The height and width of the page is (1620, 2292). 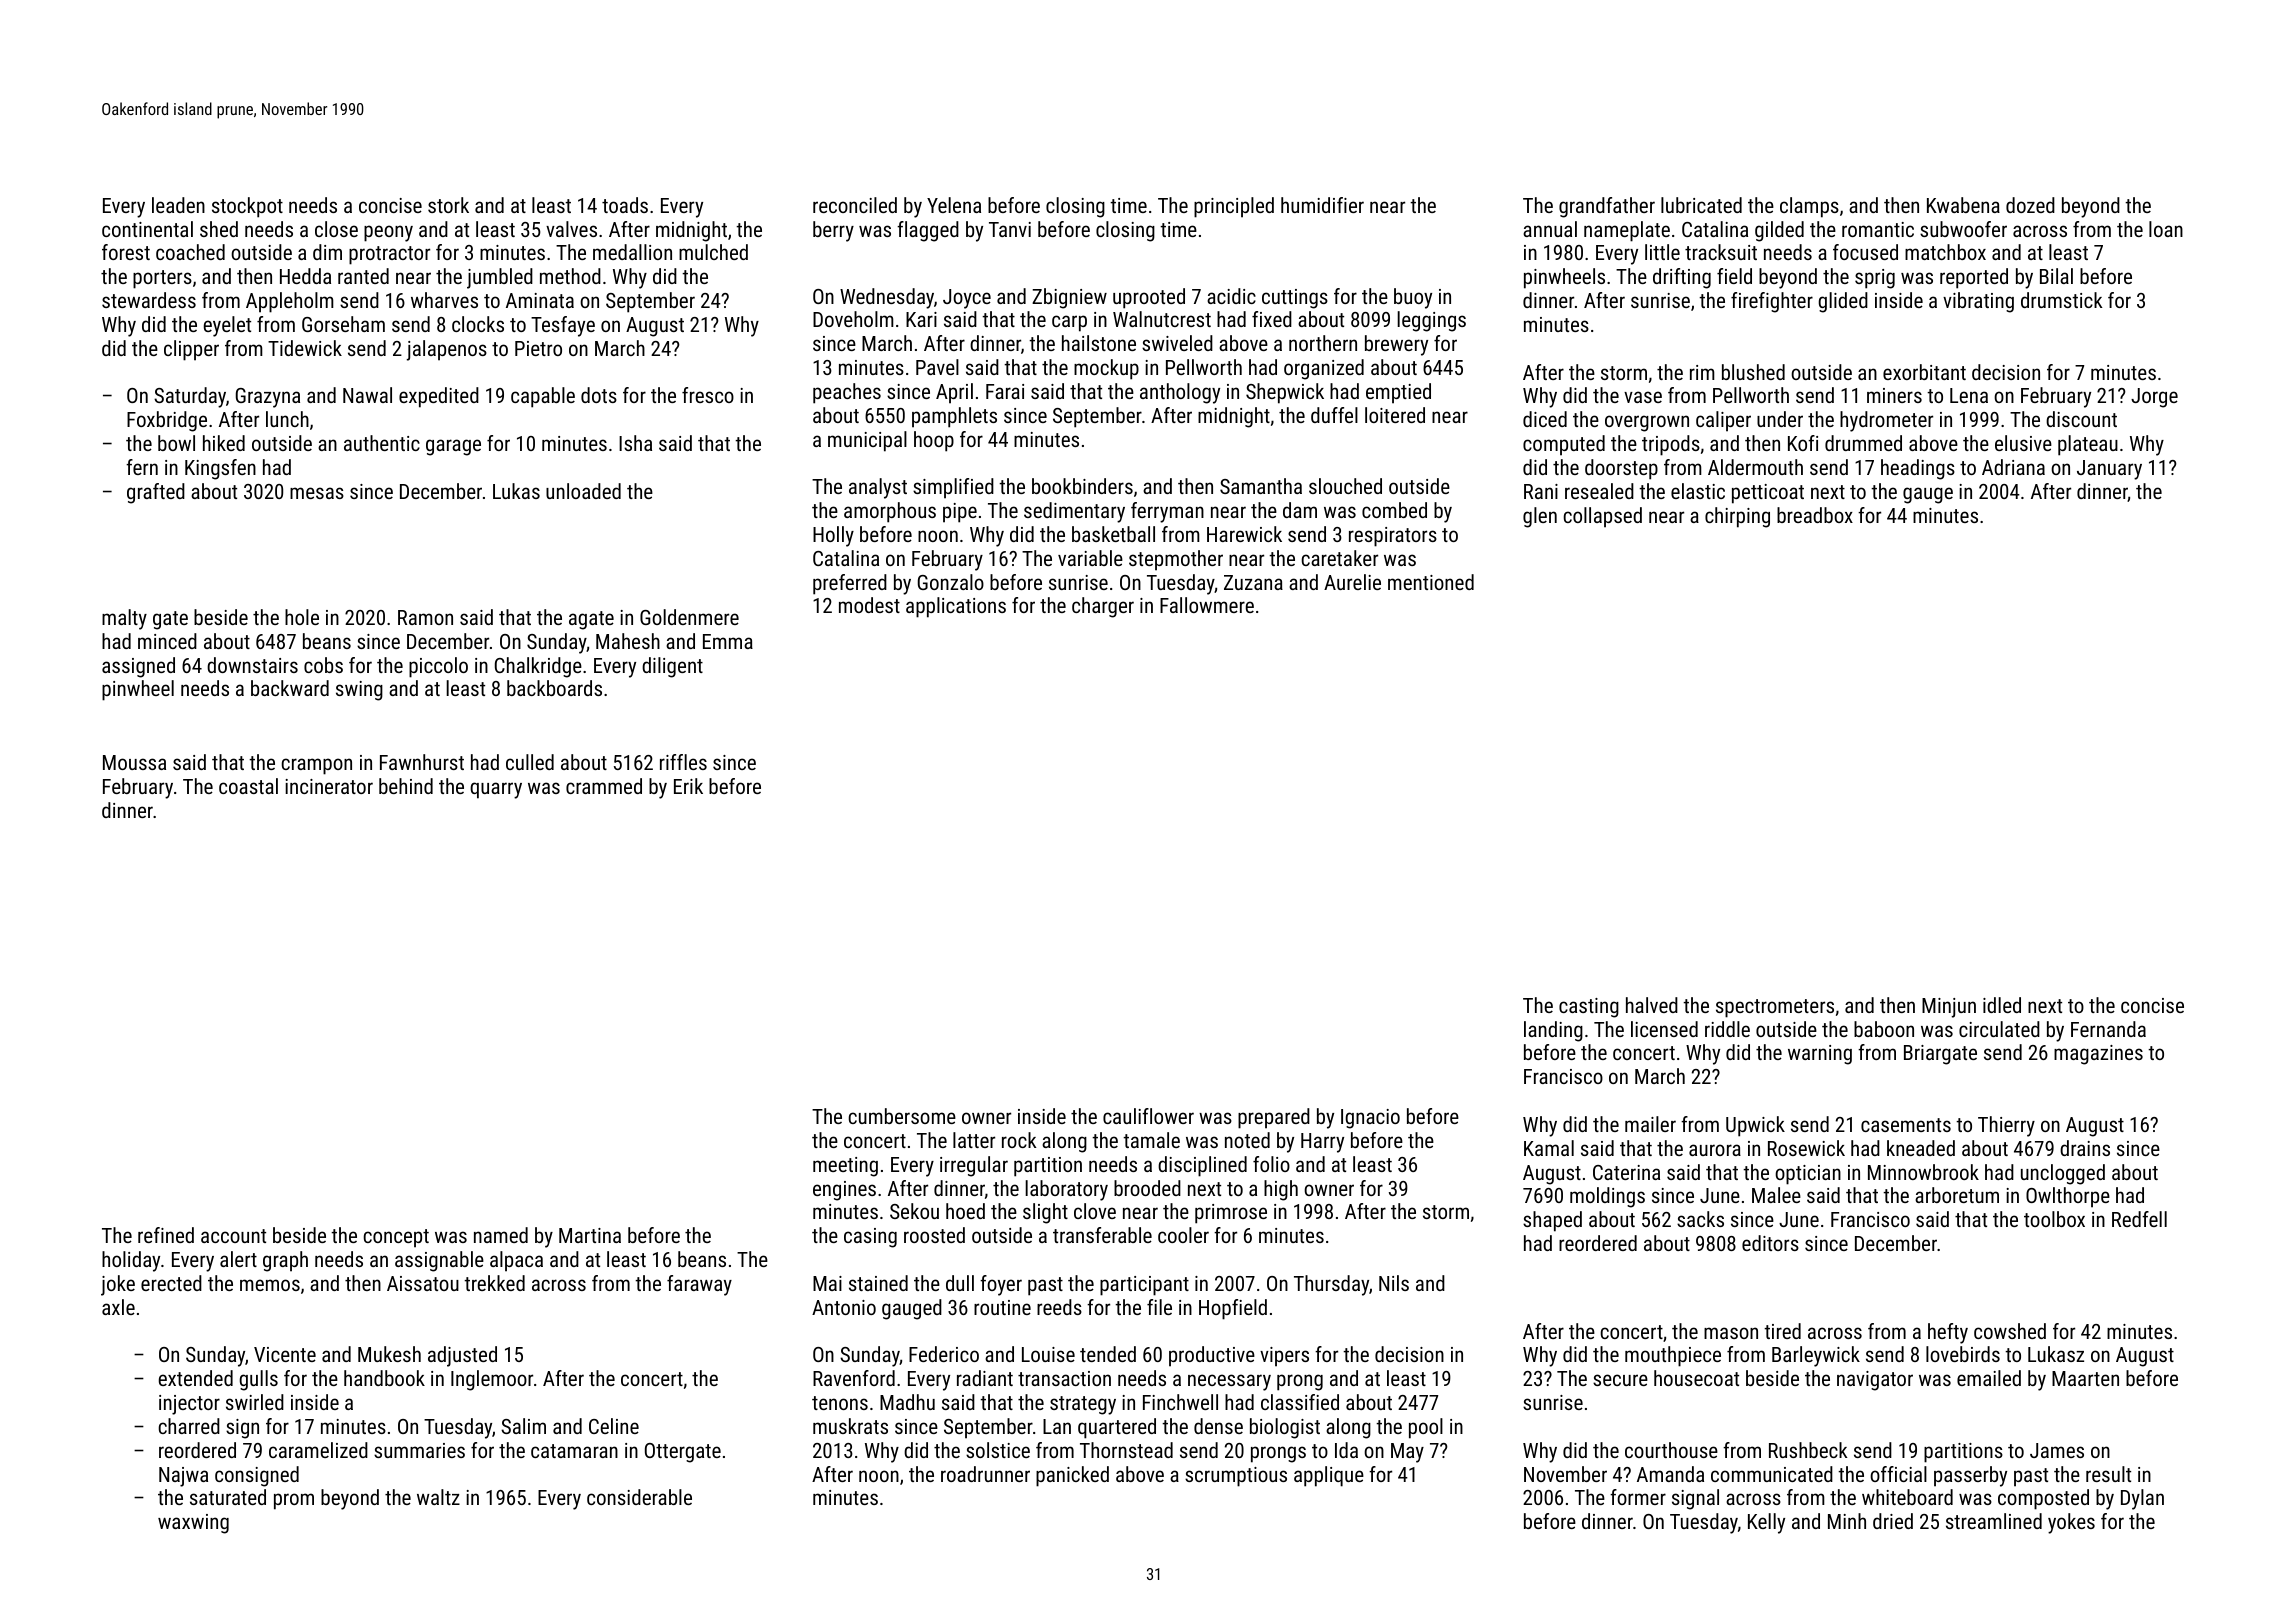 I want to click on dozed, so click(x=2030, y=205).
